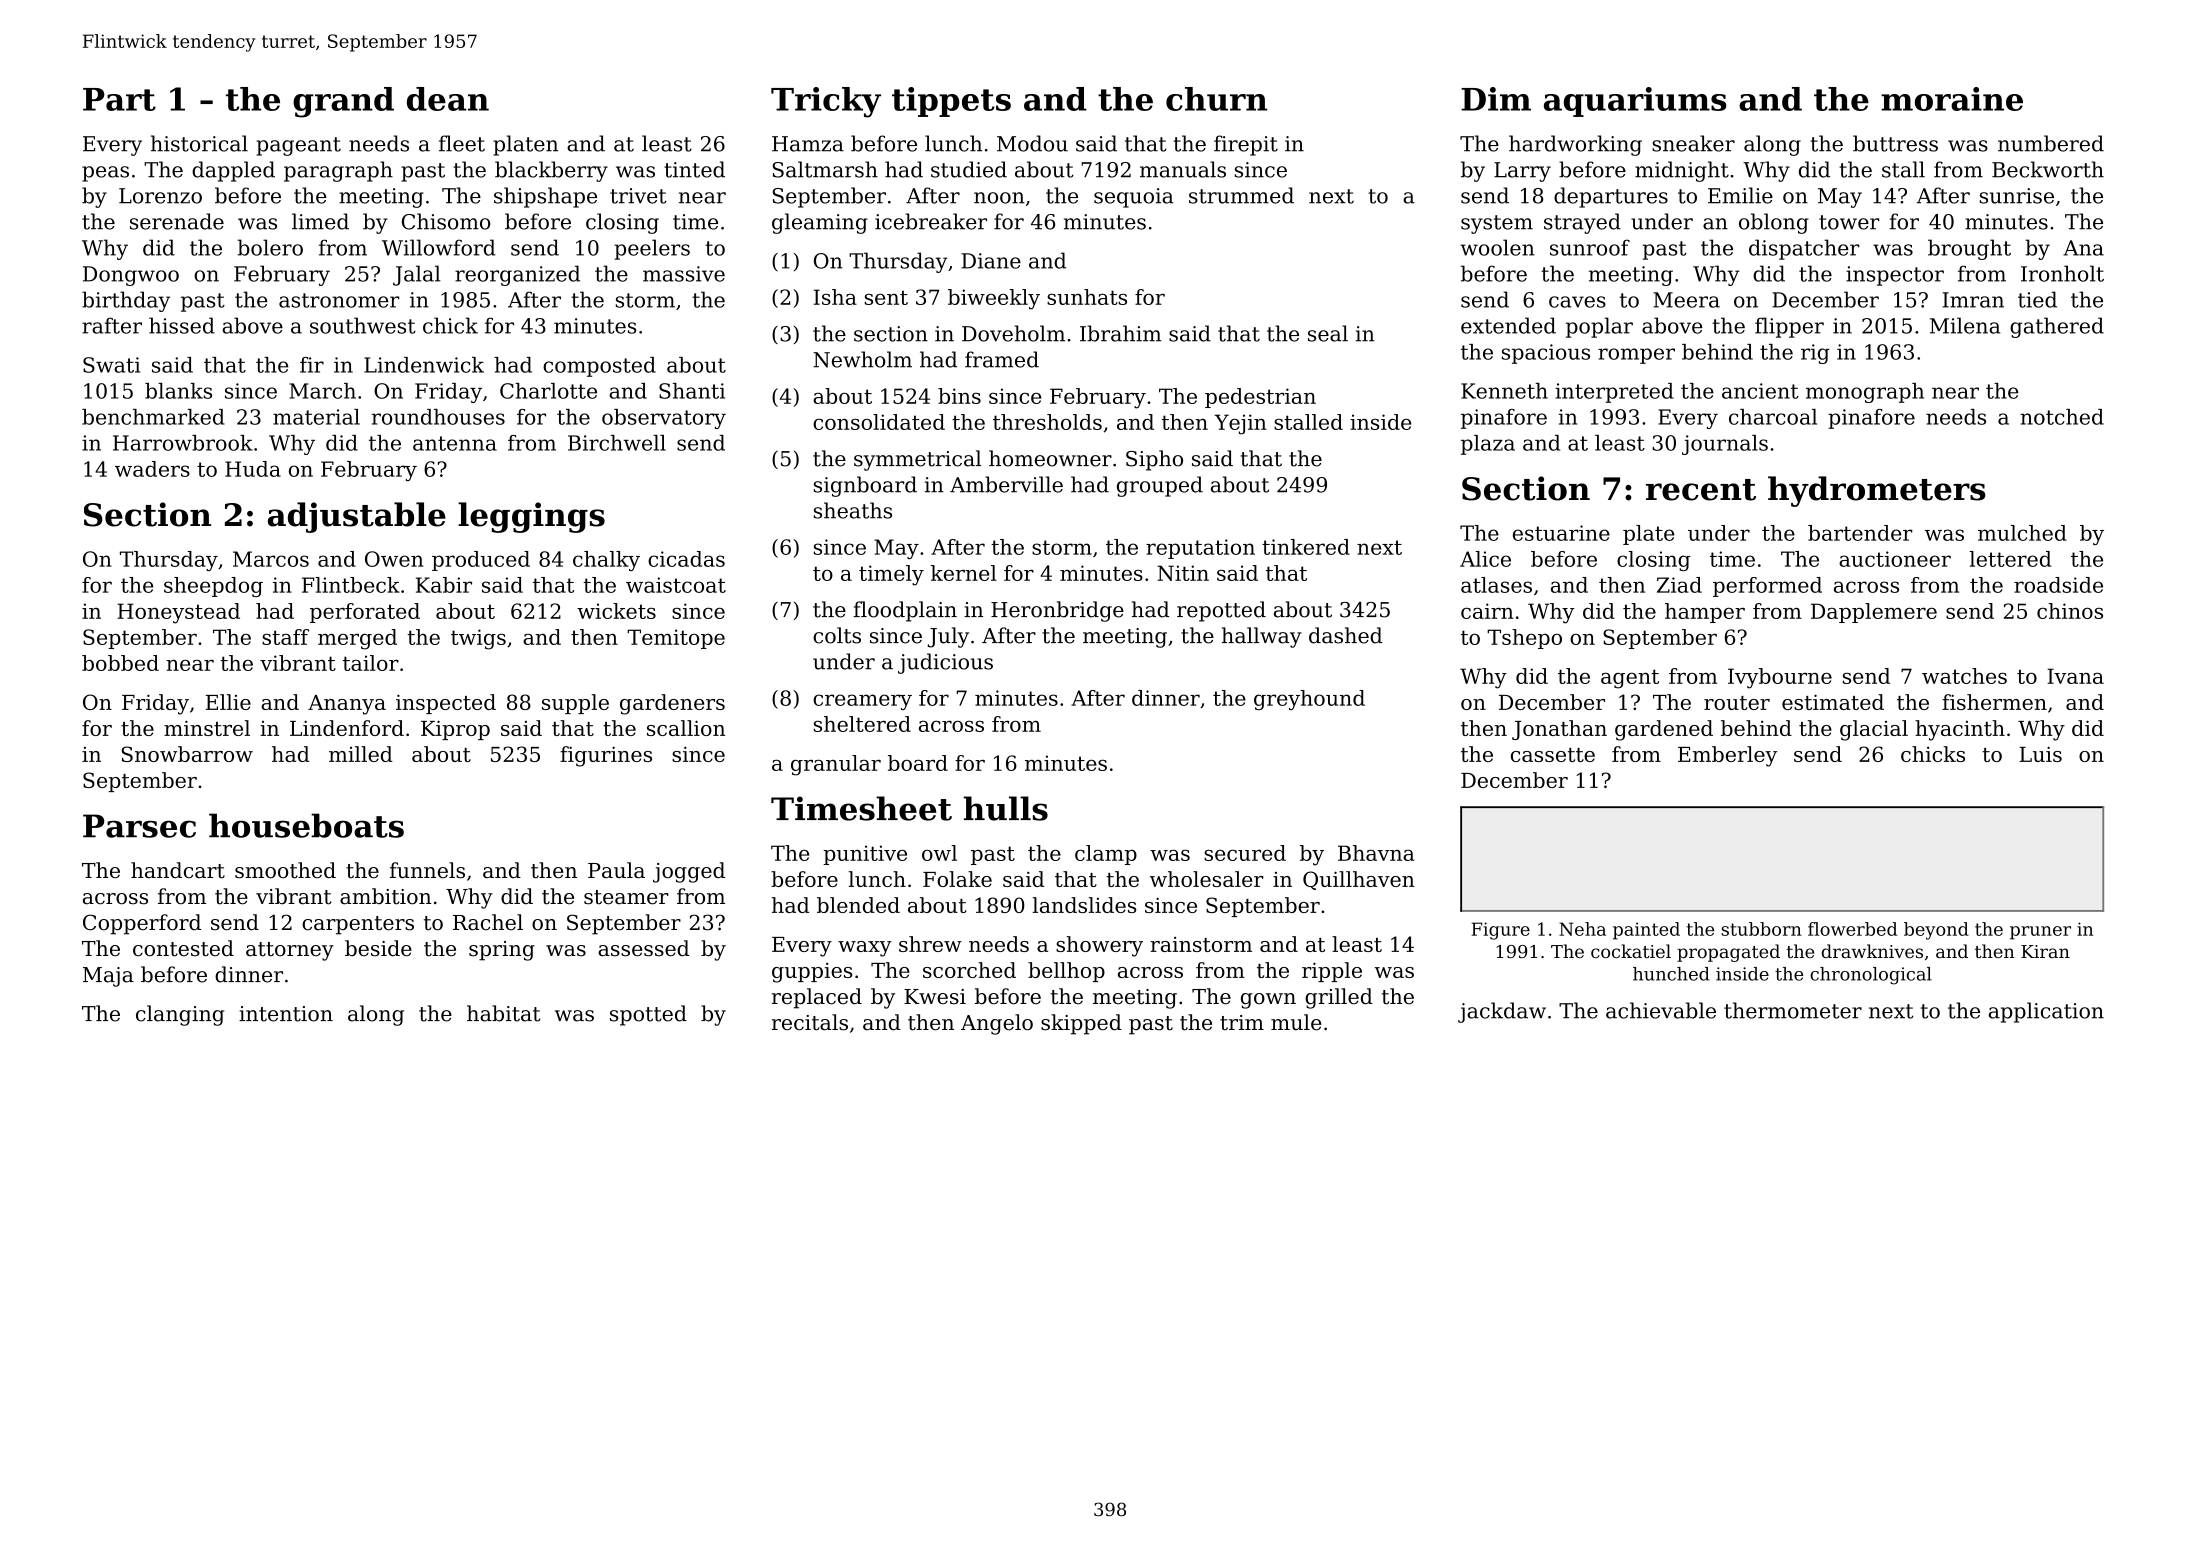 The image size is (2186, 1546). Describe the element at coordinates (1309, 700) in the screenshot. I see `greyhound` at that location.
